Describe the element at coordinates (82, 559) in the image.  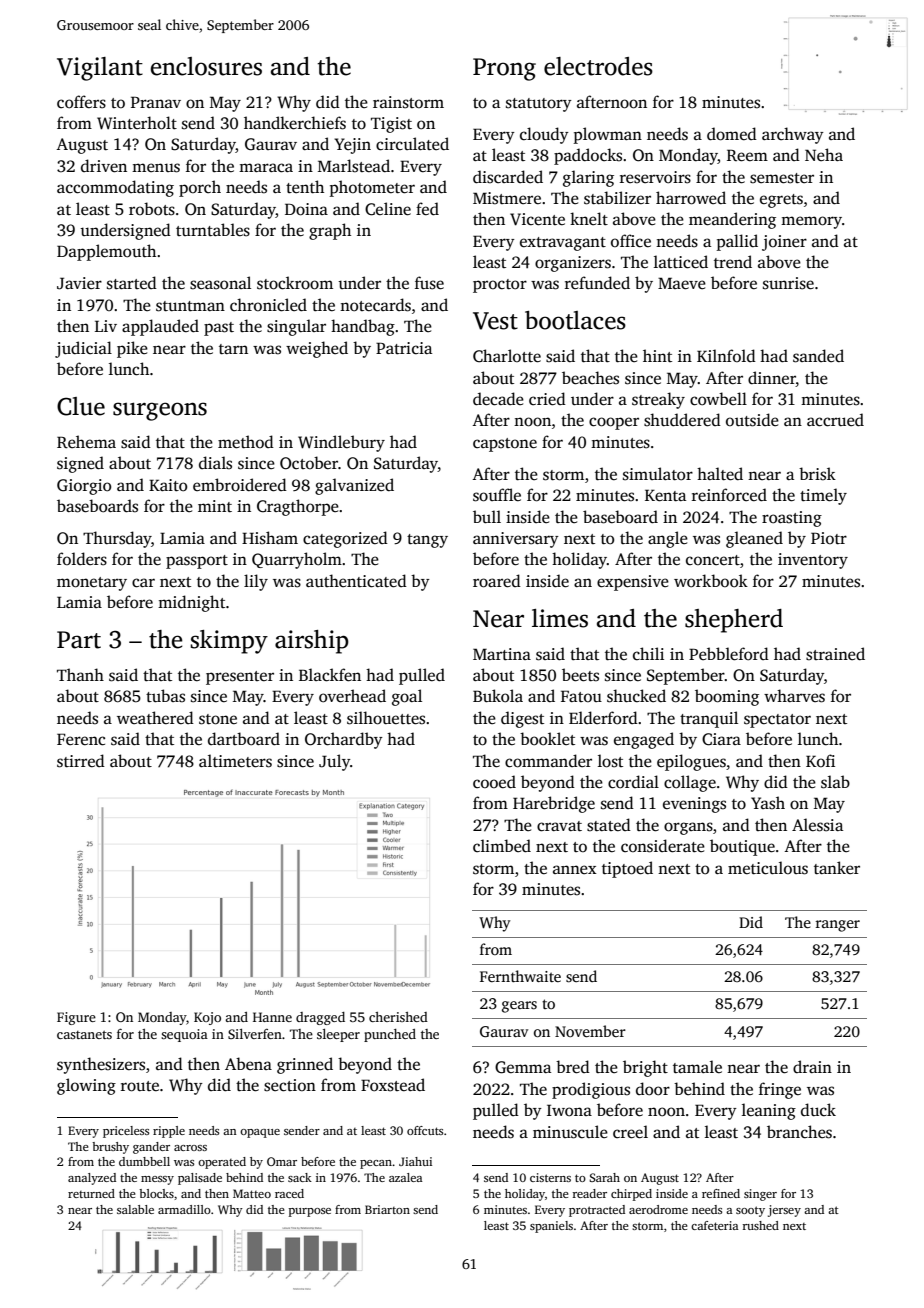
I see `folders` at that location.
